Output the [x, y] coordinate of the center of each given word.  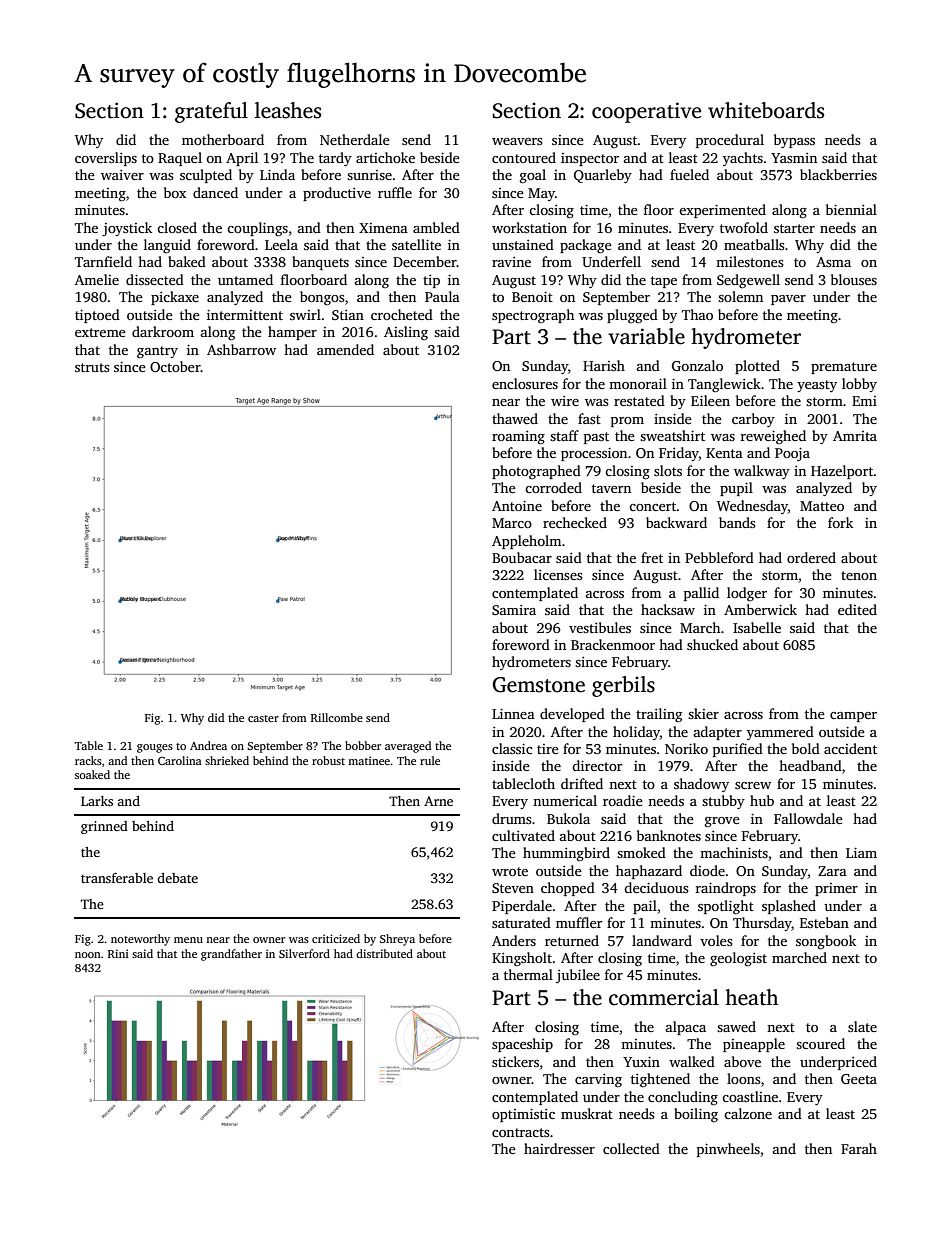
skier [703, 713]
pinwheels [728, 1150]
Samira [514, 610]
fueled [689, 174]
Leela [281, 244]
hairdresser [559, 1148]
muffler [579, 922]
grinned [104, 827]
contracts [521, 1132]
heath [751, 997]
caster [263, 718]
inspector [590, 159]
